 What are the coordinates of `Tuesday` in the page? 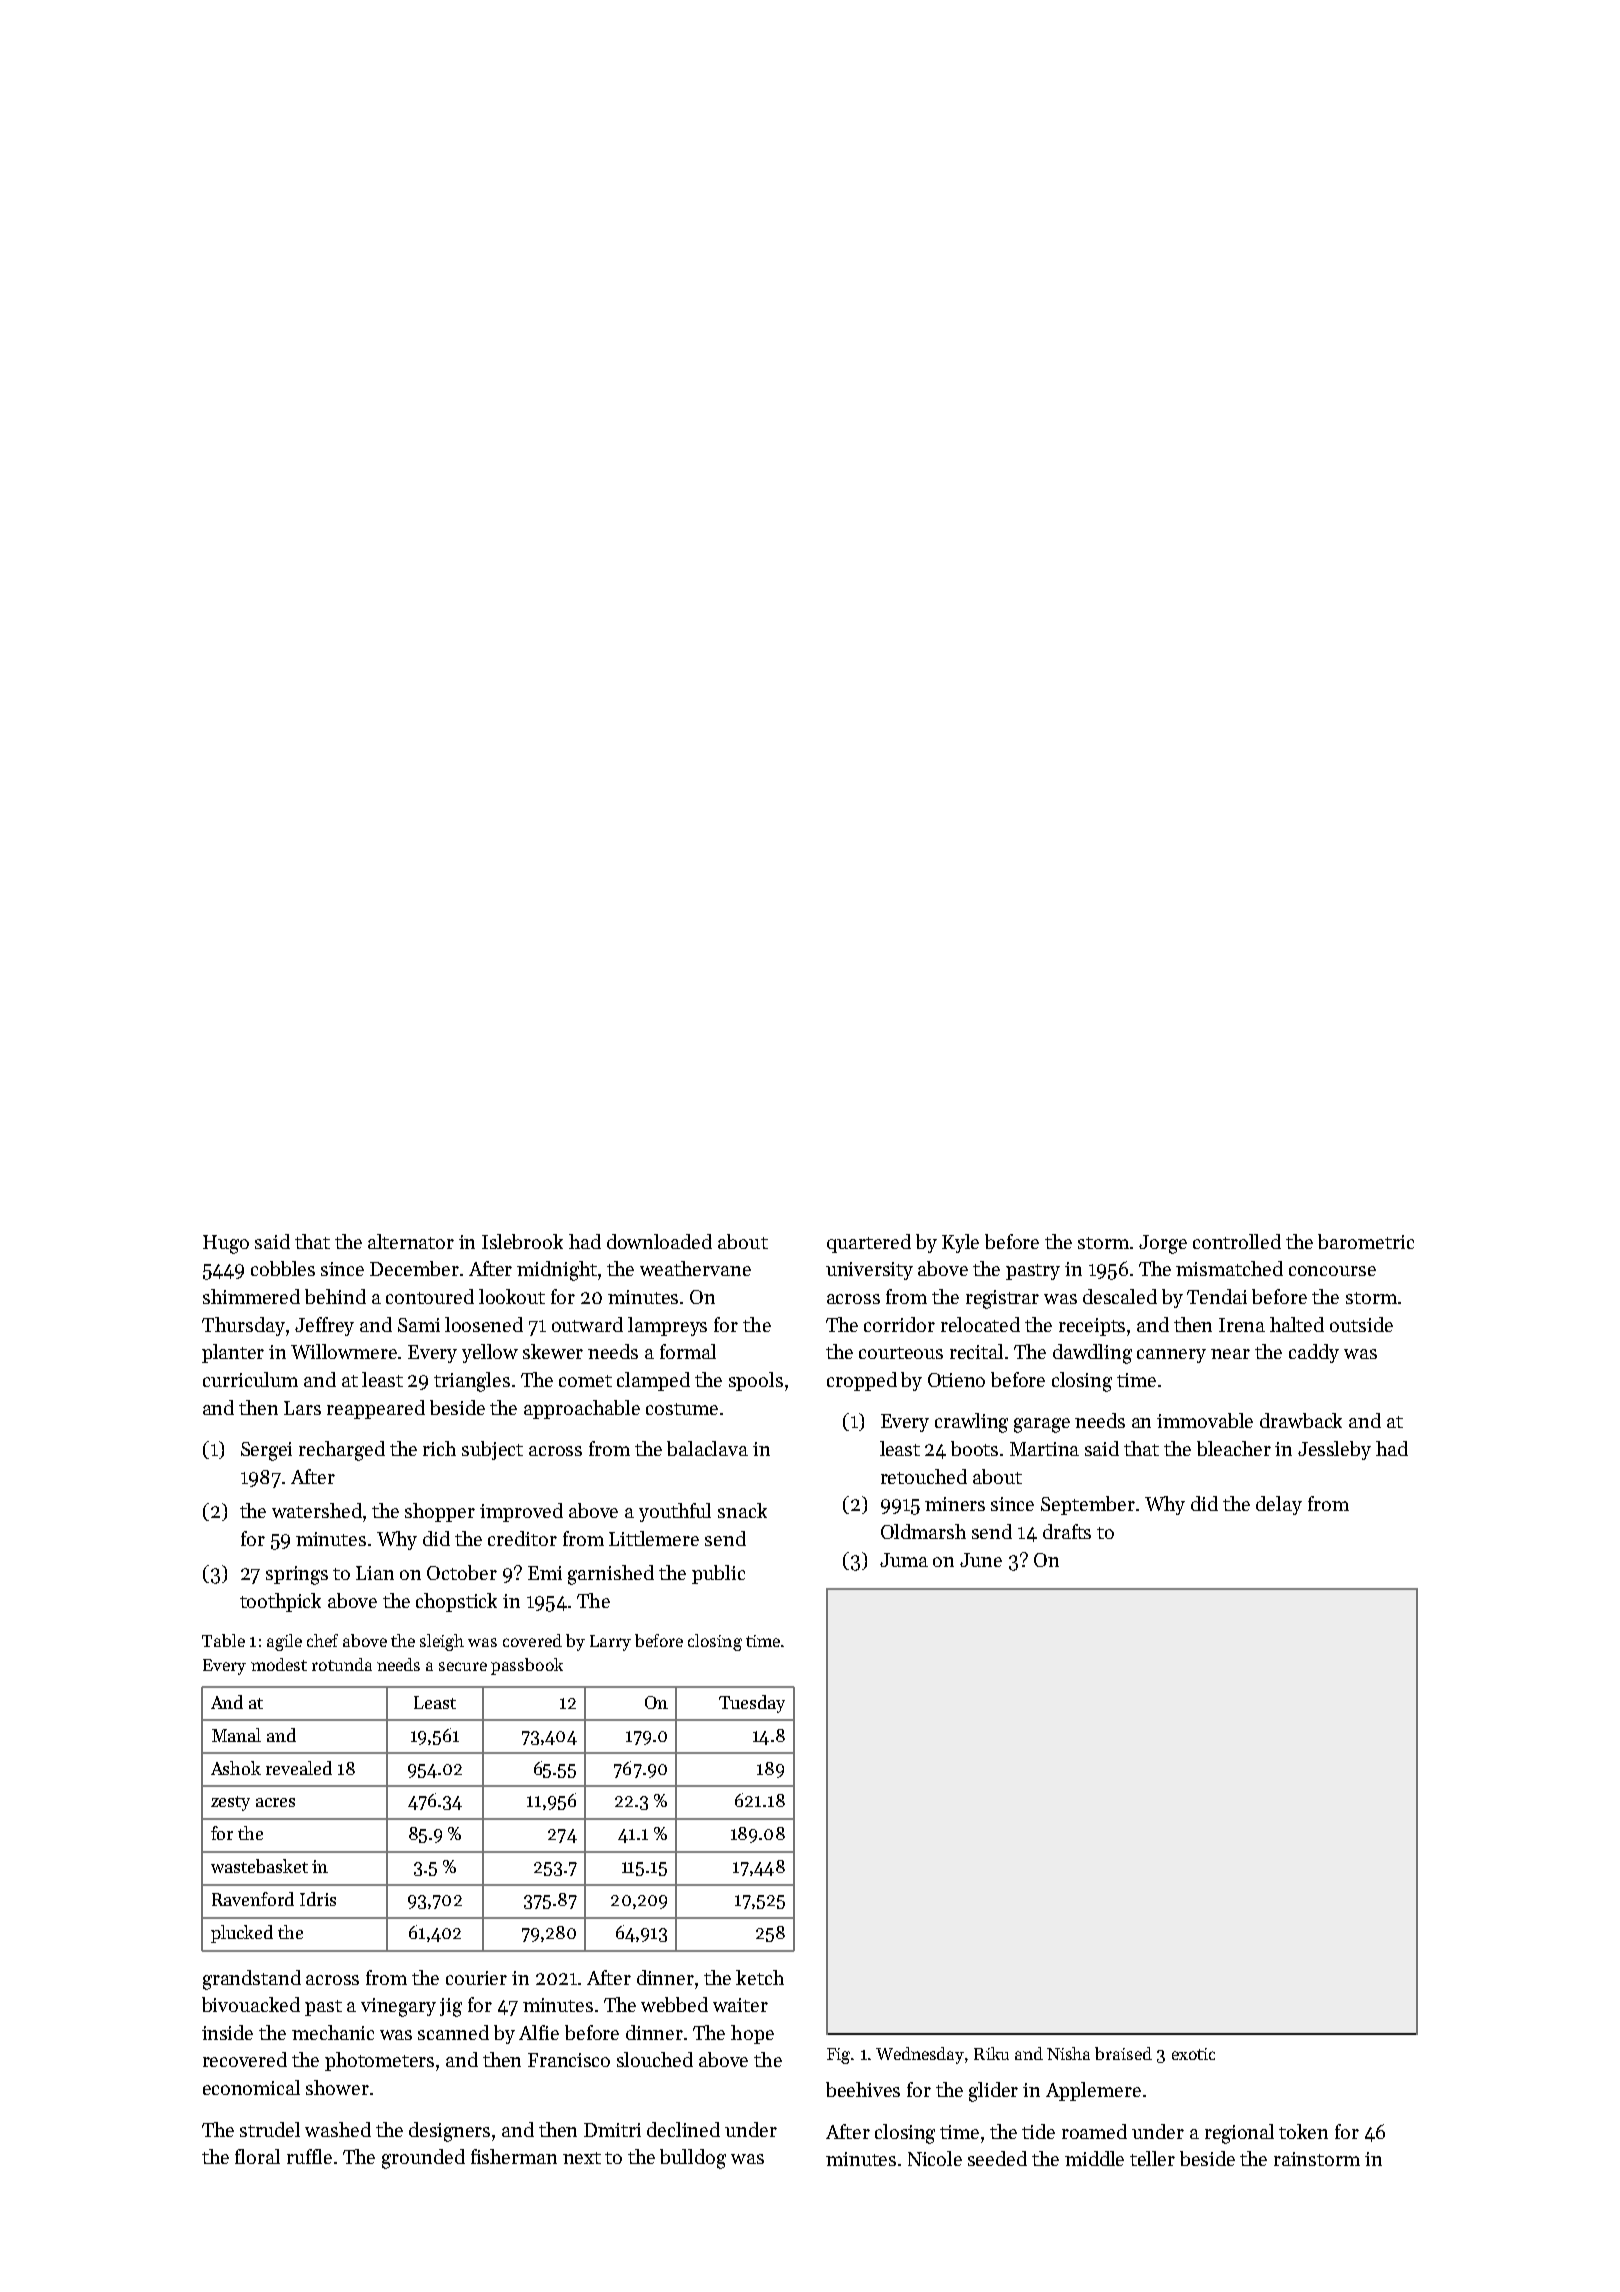 It's located at (752, 1704).
